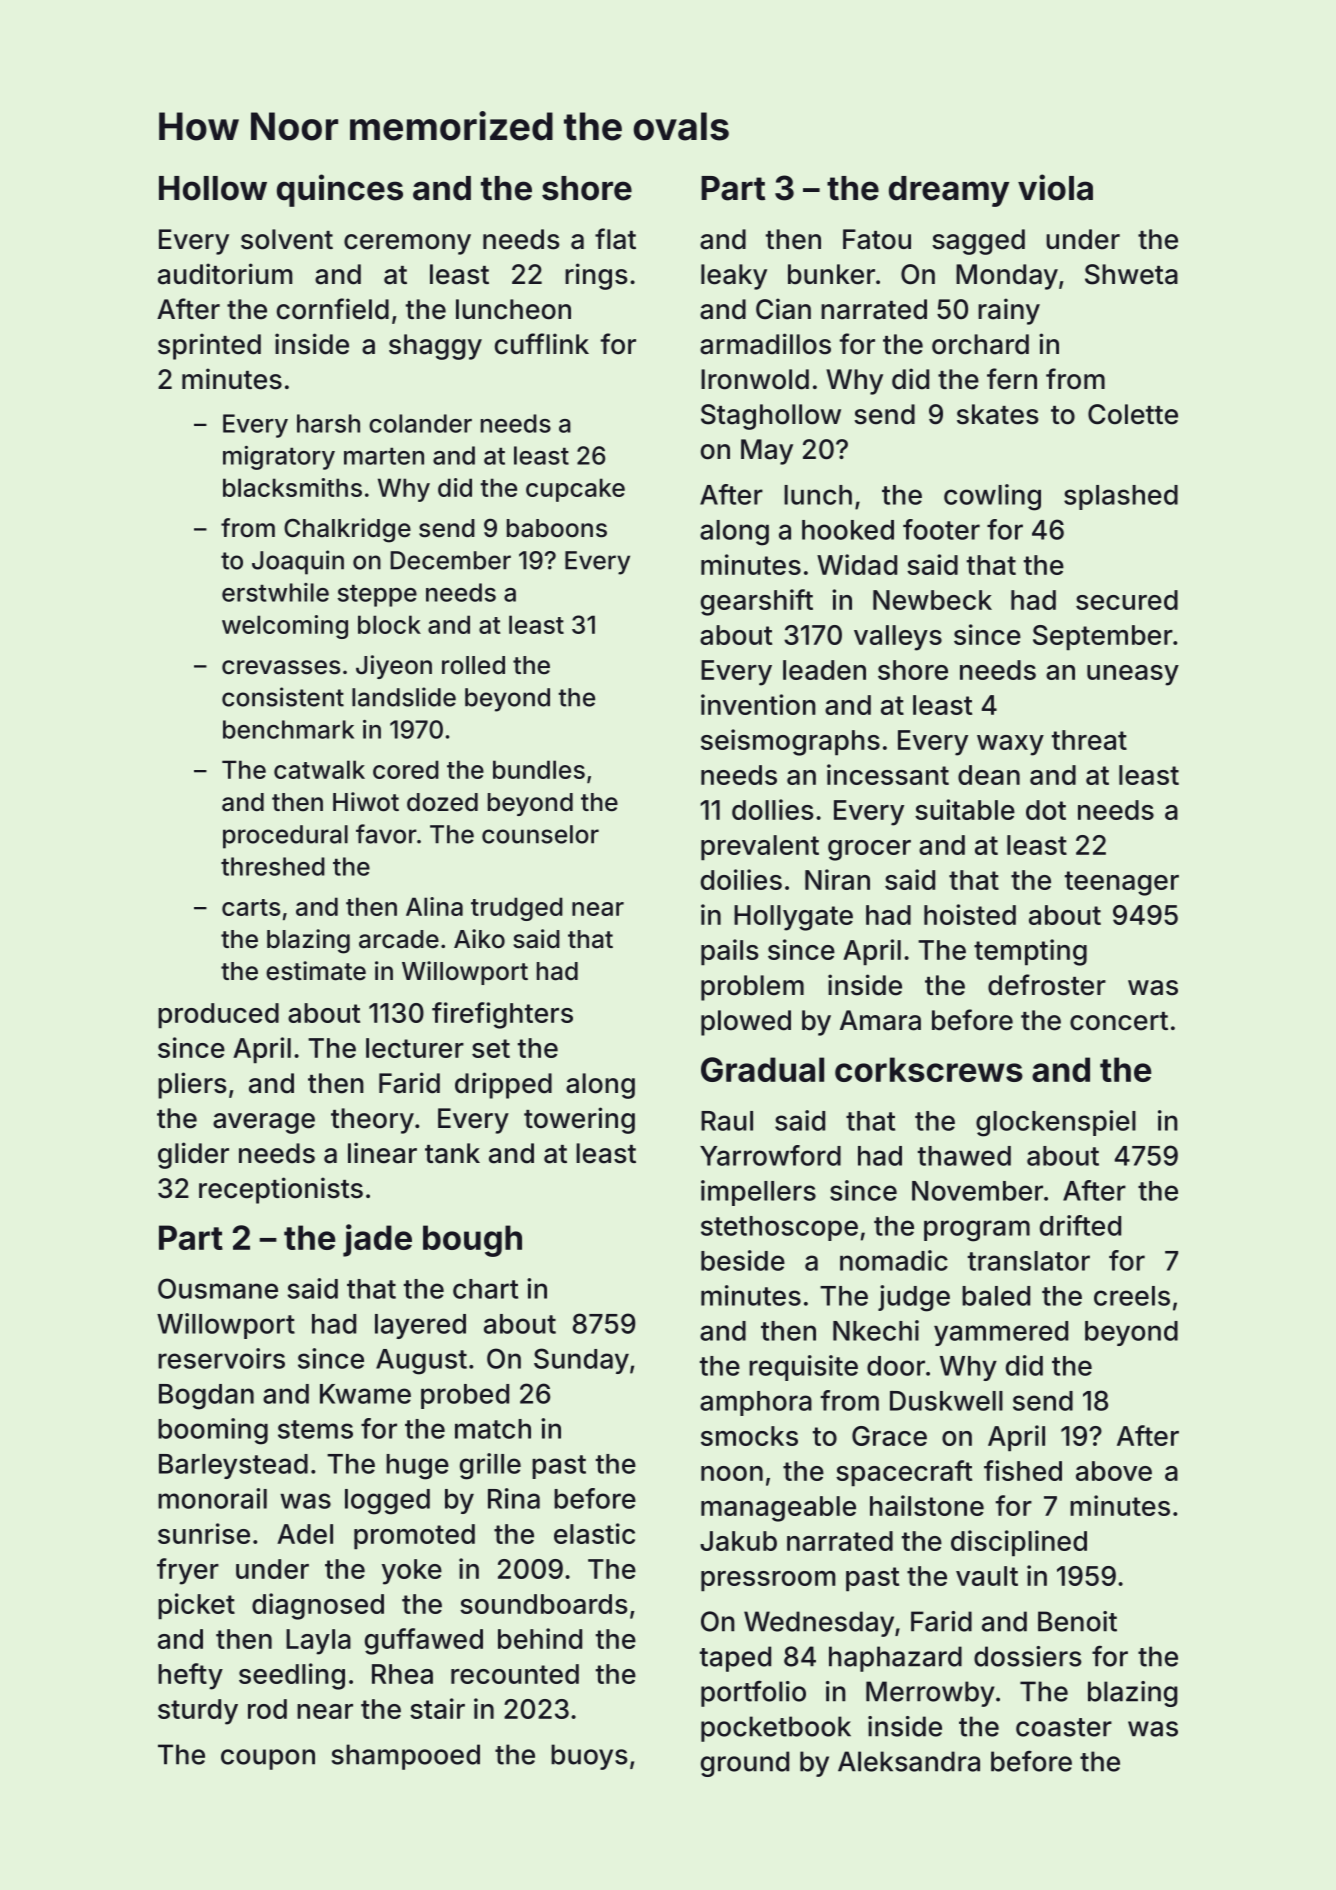  Describe the element at coordinates (581, 1361) in the screenshot. I see `Sunday` at that location.
